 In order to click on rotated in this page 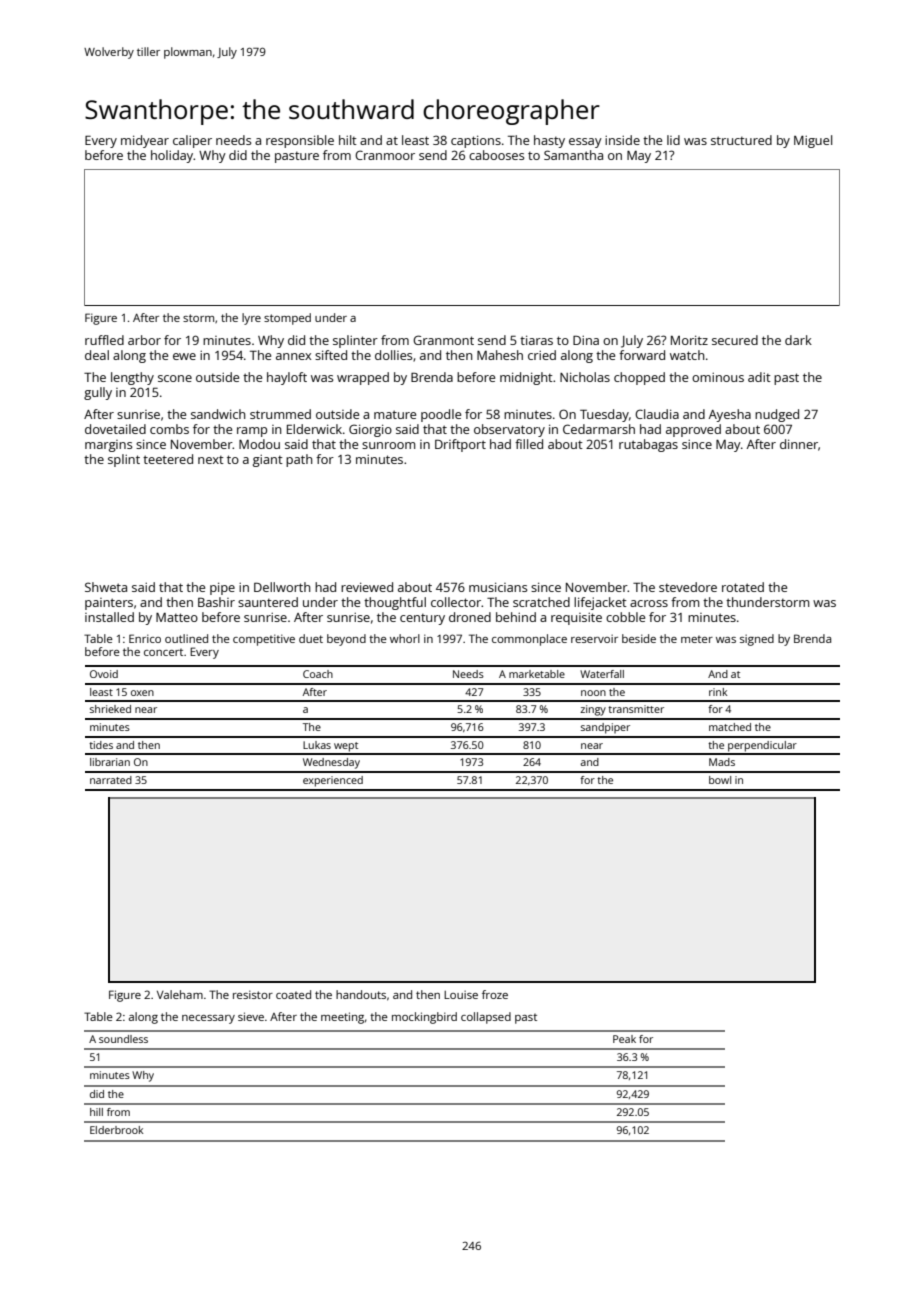, I will do `click(743, 587)`.
